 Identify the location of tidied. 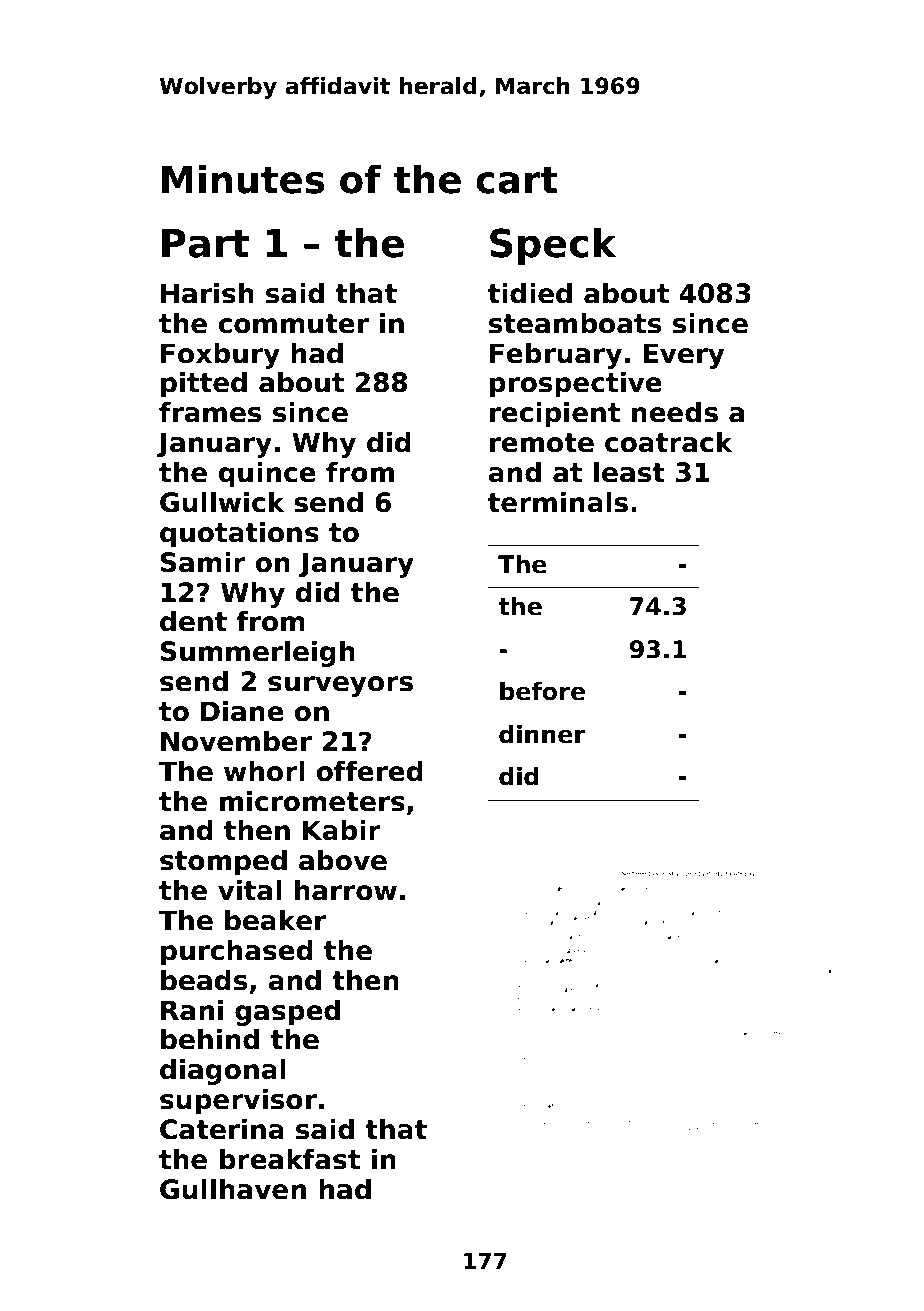
(530, 293).
